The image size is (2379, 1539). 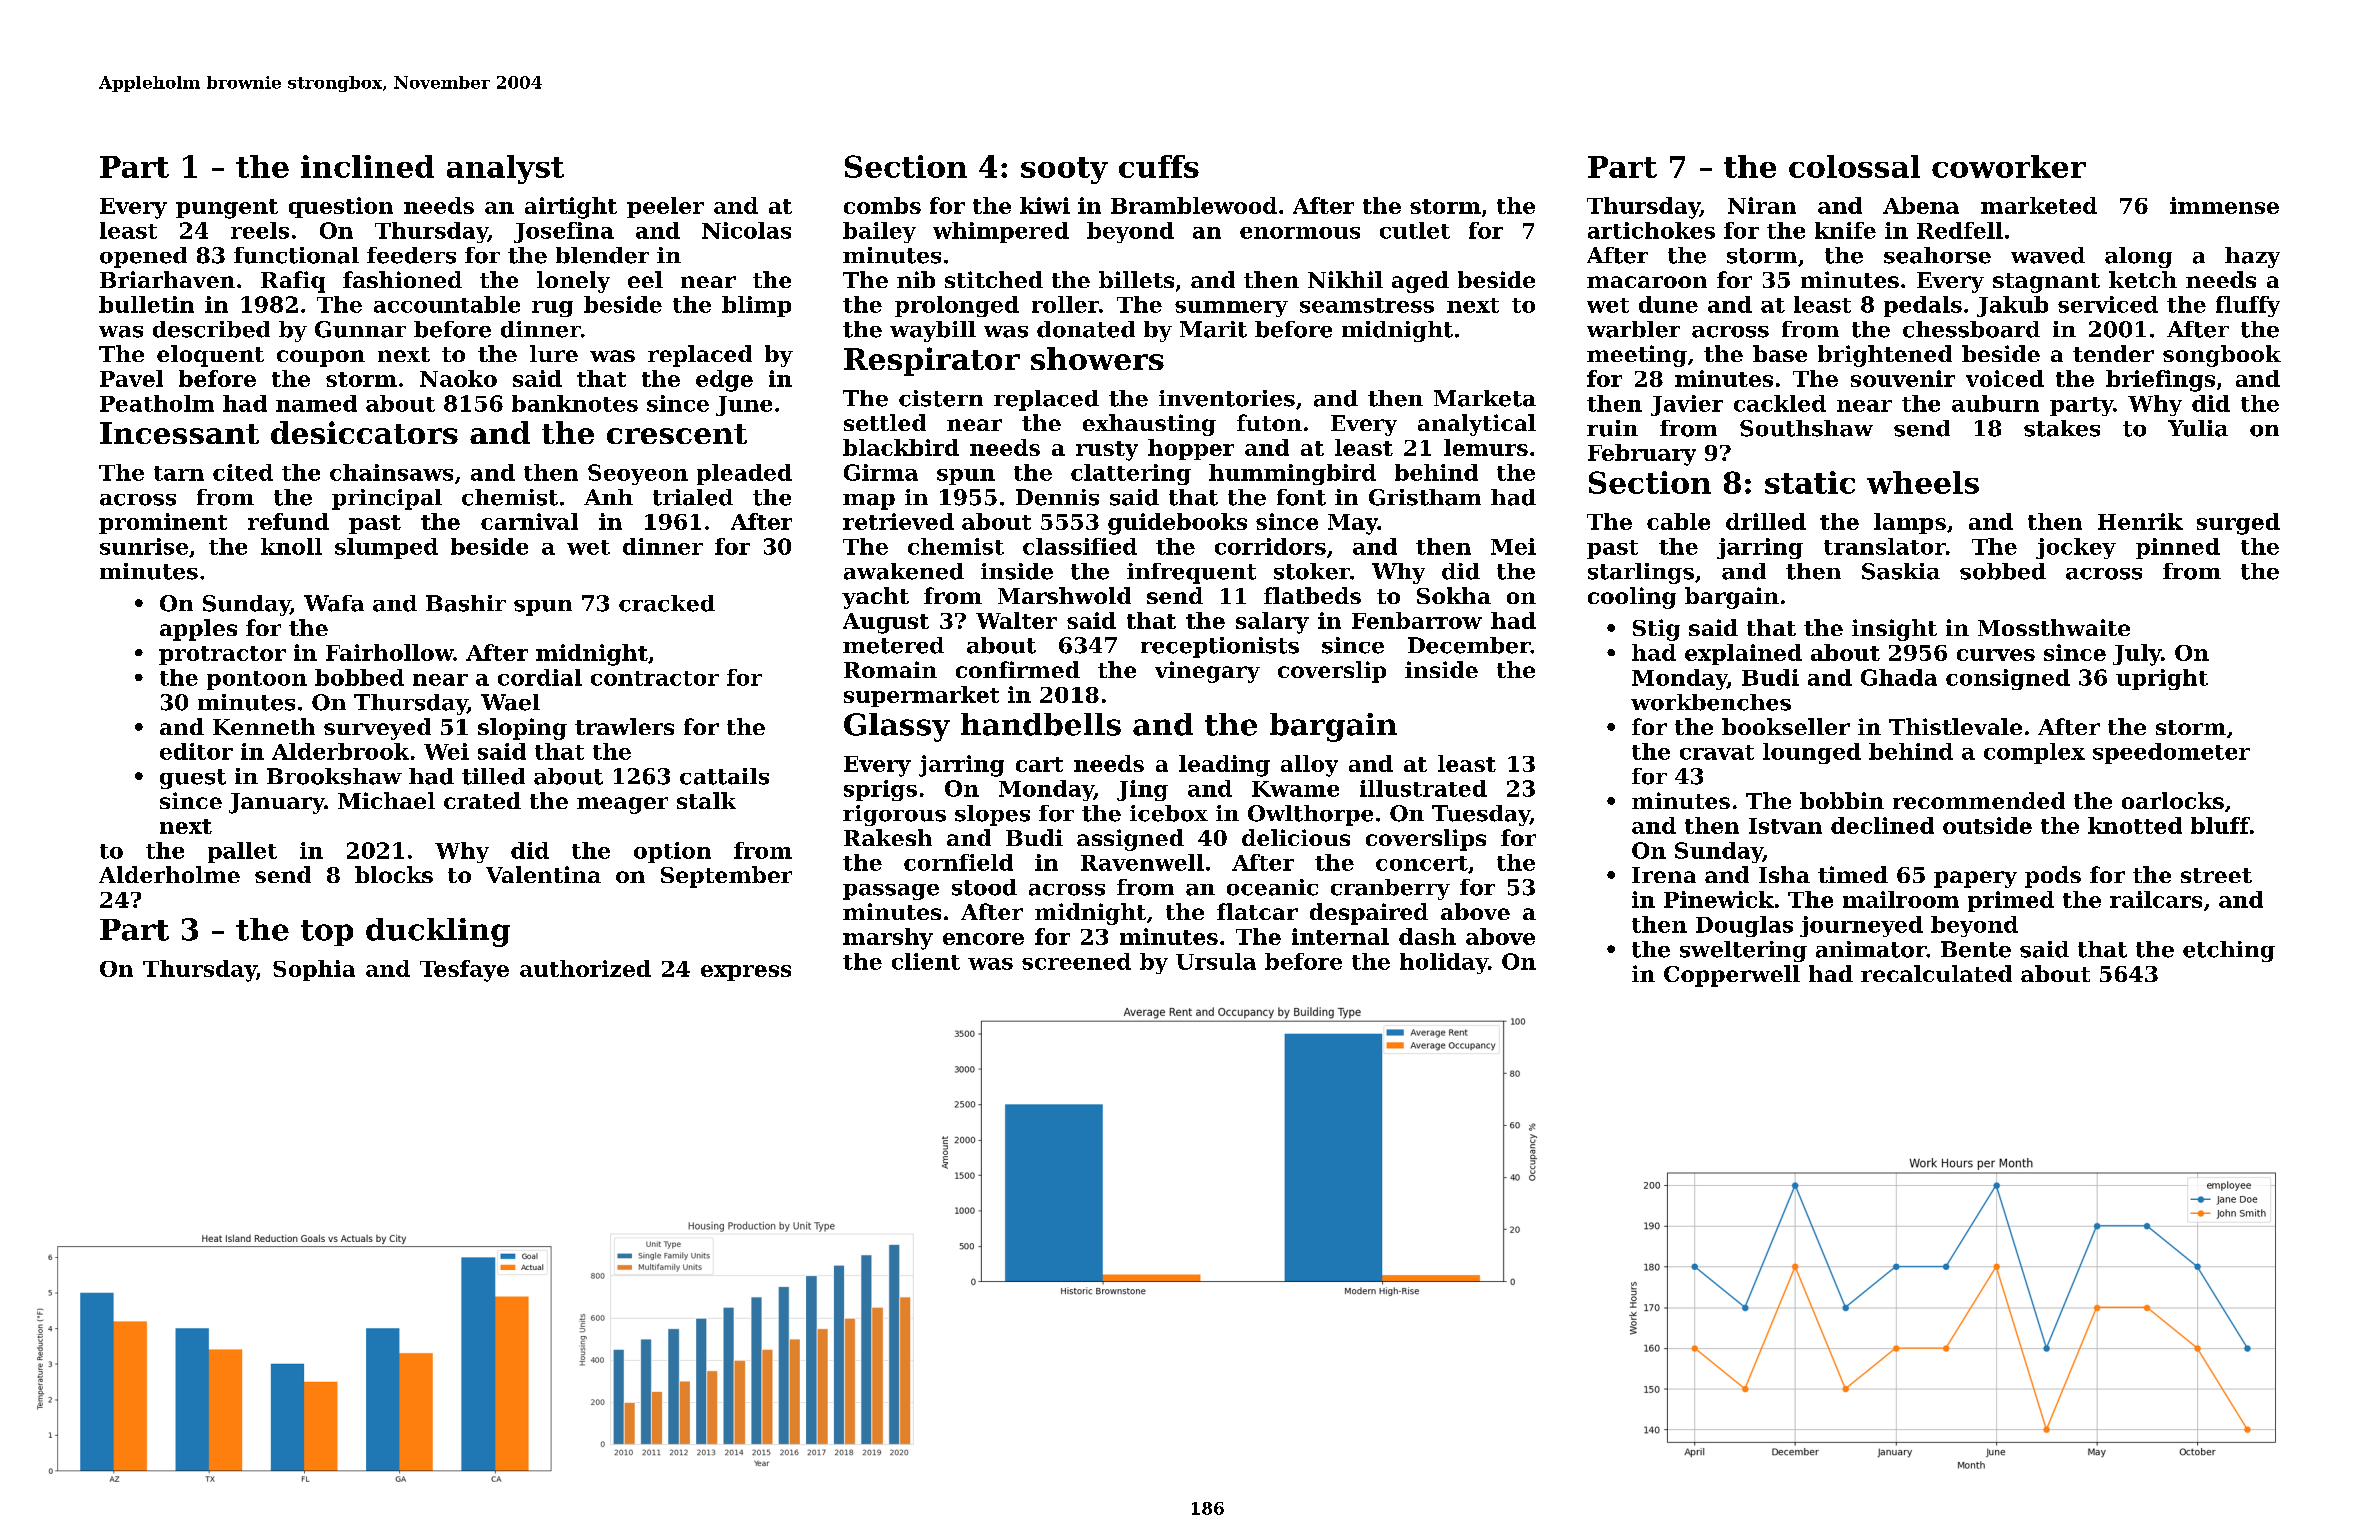 I want to click on Marketa, so click(x=1485, y=398).
